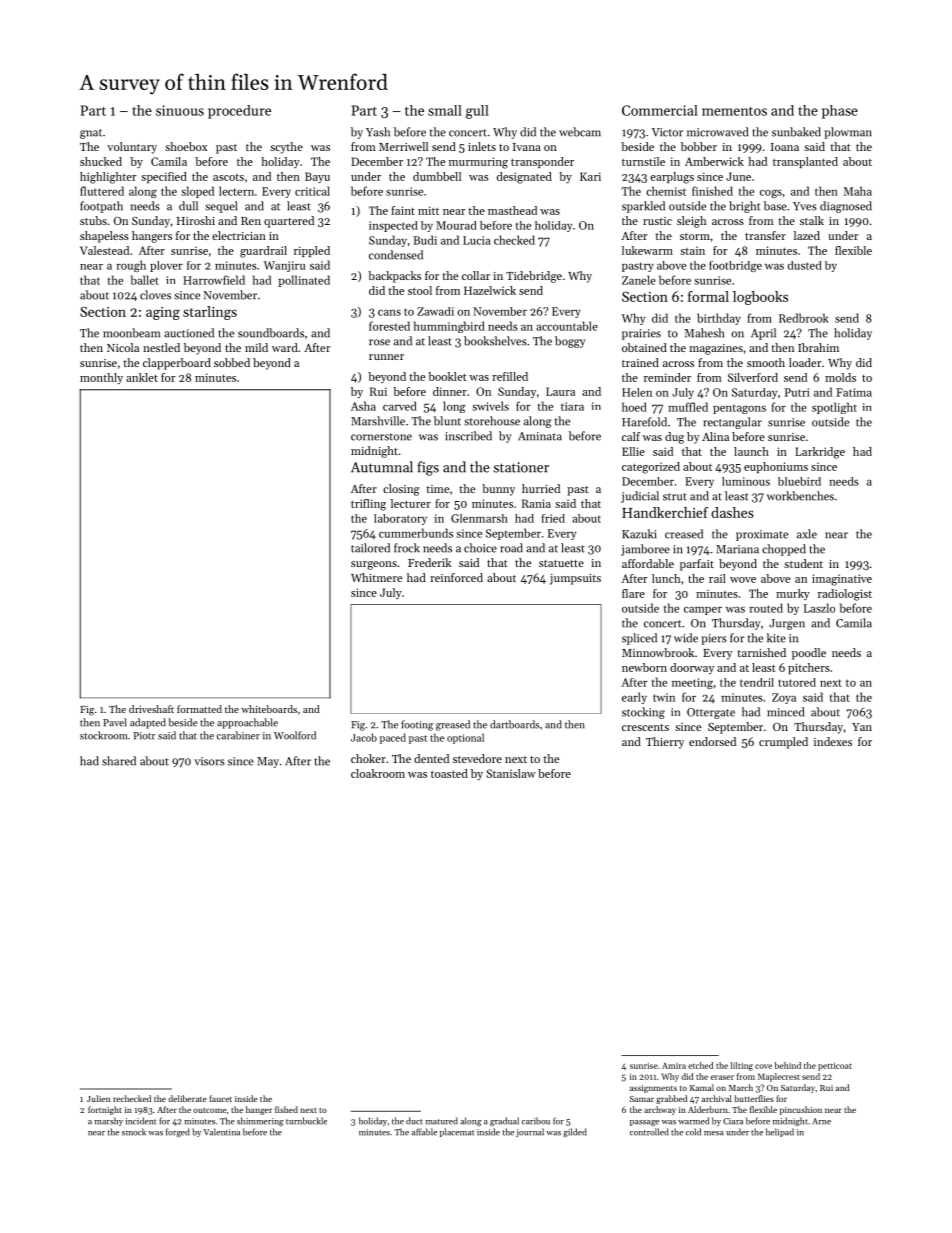 Image resolution: width=952 pixels, height=1233 pixels. What do you see at coordinates (180, 110) in the image?
I see `sinuous` at bounding box center [180, 110].
